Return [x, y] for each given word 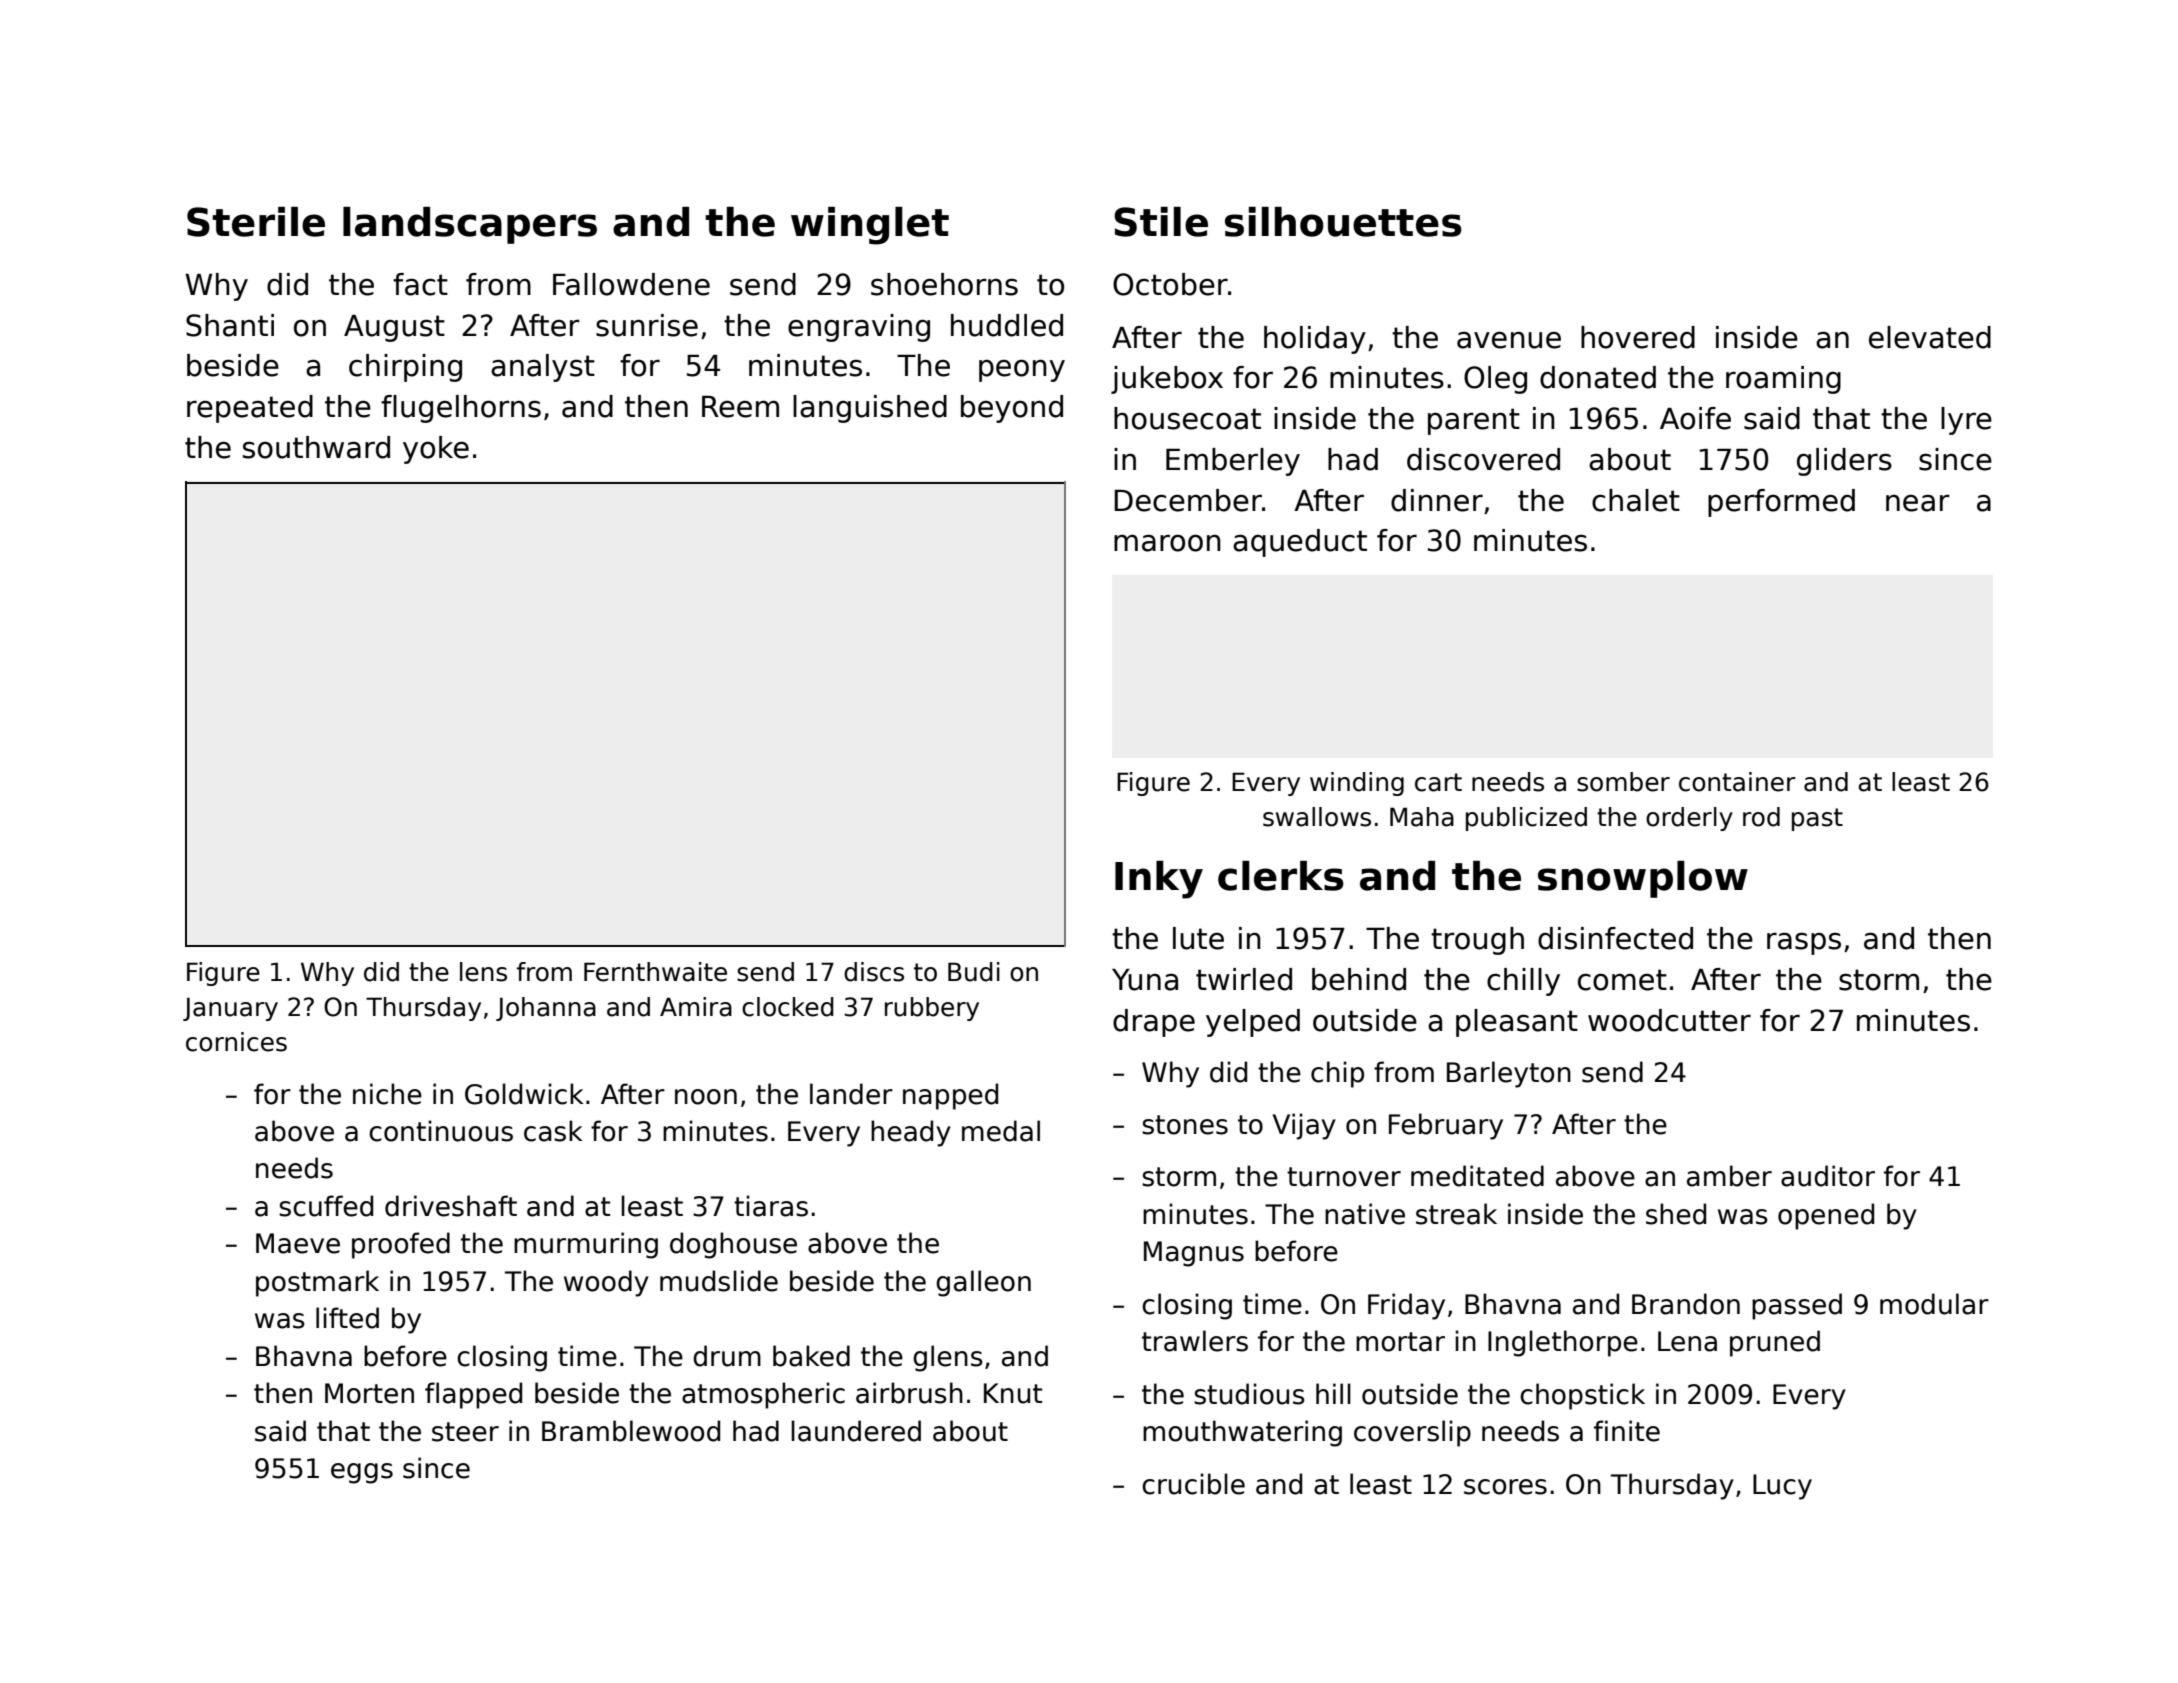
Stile [1161, 222]
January [230, 1009]
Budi [974, 972]
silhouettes [1343, 222]
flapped [473, 1395]
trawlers [1195, 1341]
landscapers [470, 225]
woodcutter [1669, 1020]
